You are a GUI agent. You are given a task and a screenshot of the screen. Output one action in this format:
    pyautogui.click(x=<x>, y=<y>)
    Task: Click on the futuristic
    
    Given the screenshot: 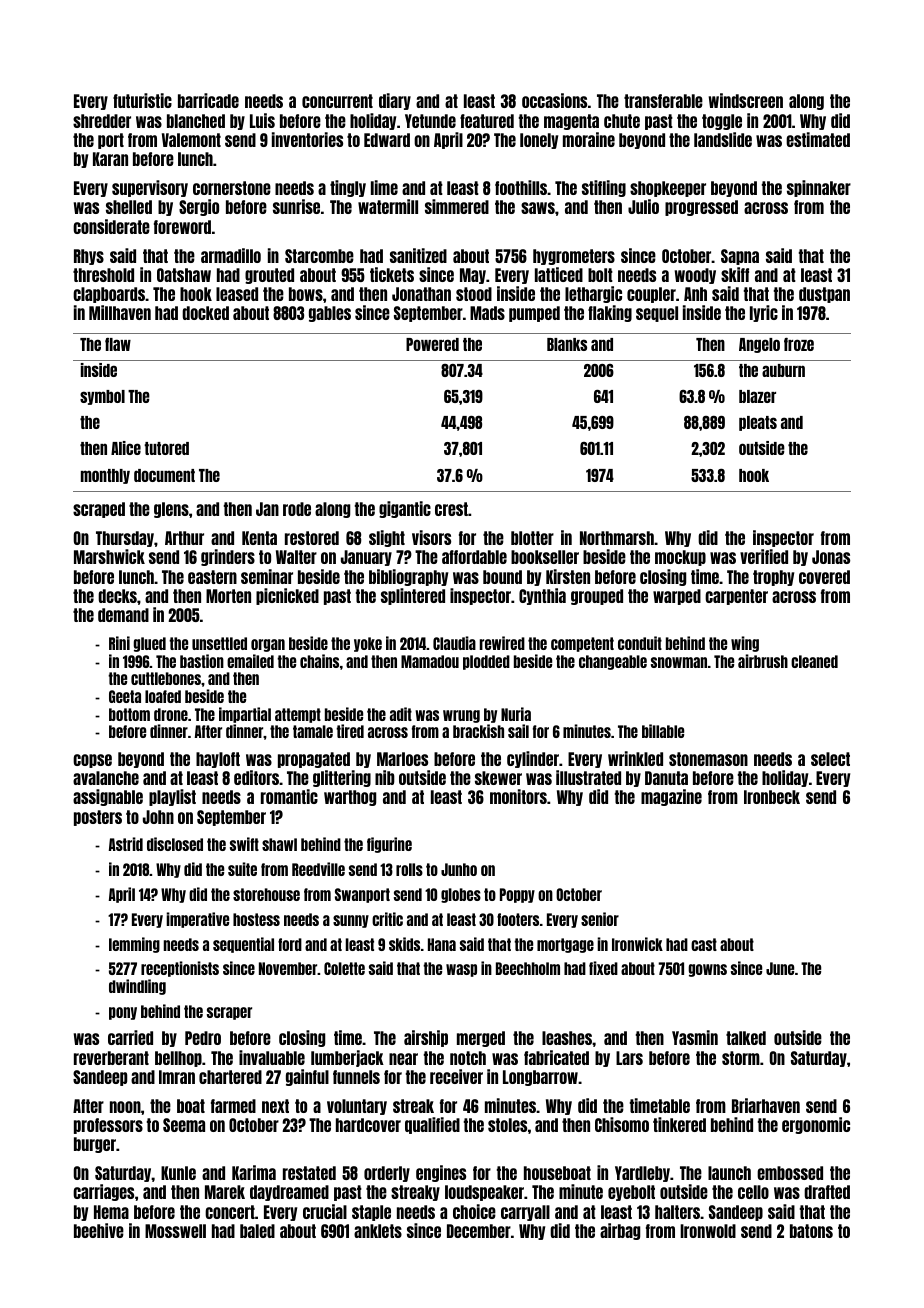 What is the action you would take?
    pyautogui.click(x=142, y=100)
